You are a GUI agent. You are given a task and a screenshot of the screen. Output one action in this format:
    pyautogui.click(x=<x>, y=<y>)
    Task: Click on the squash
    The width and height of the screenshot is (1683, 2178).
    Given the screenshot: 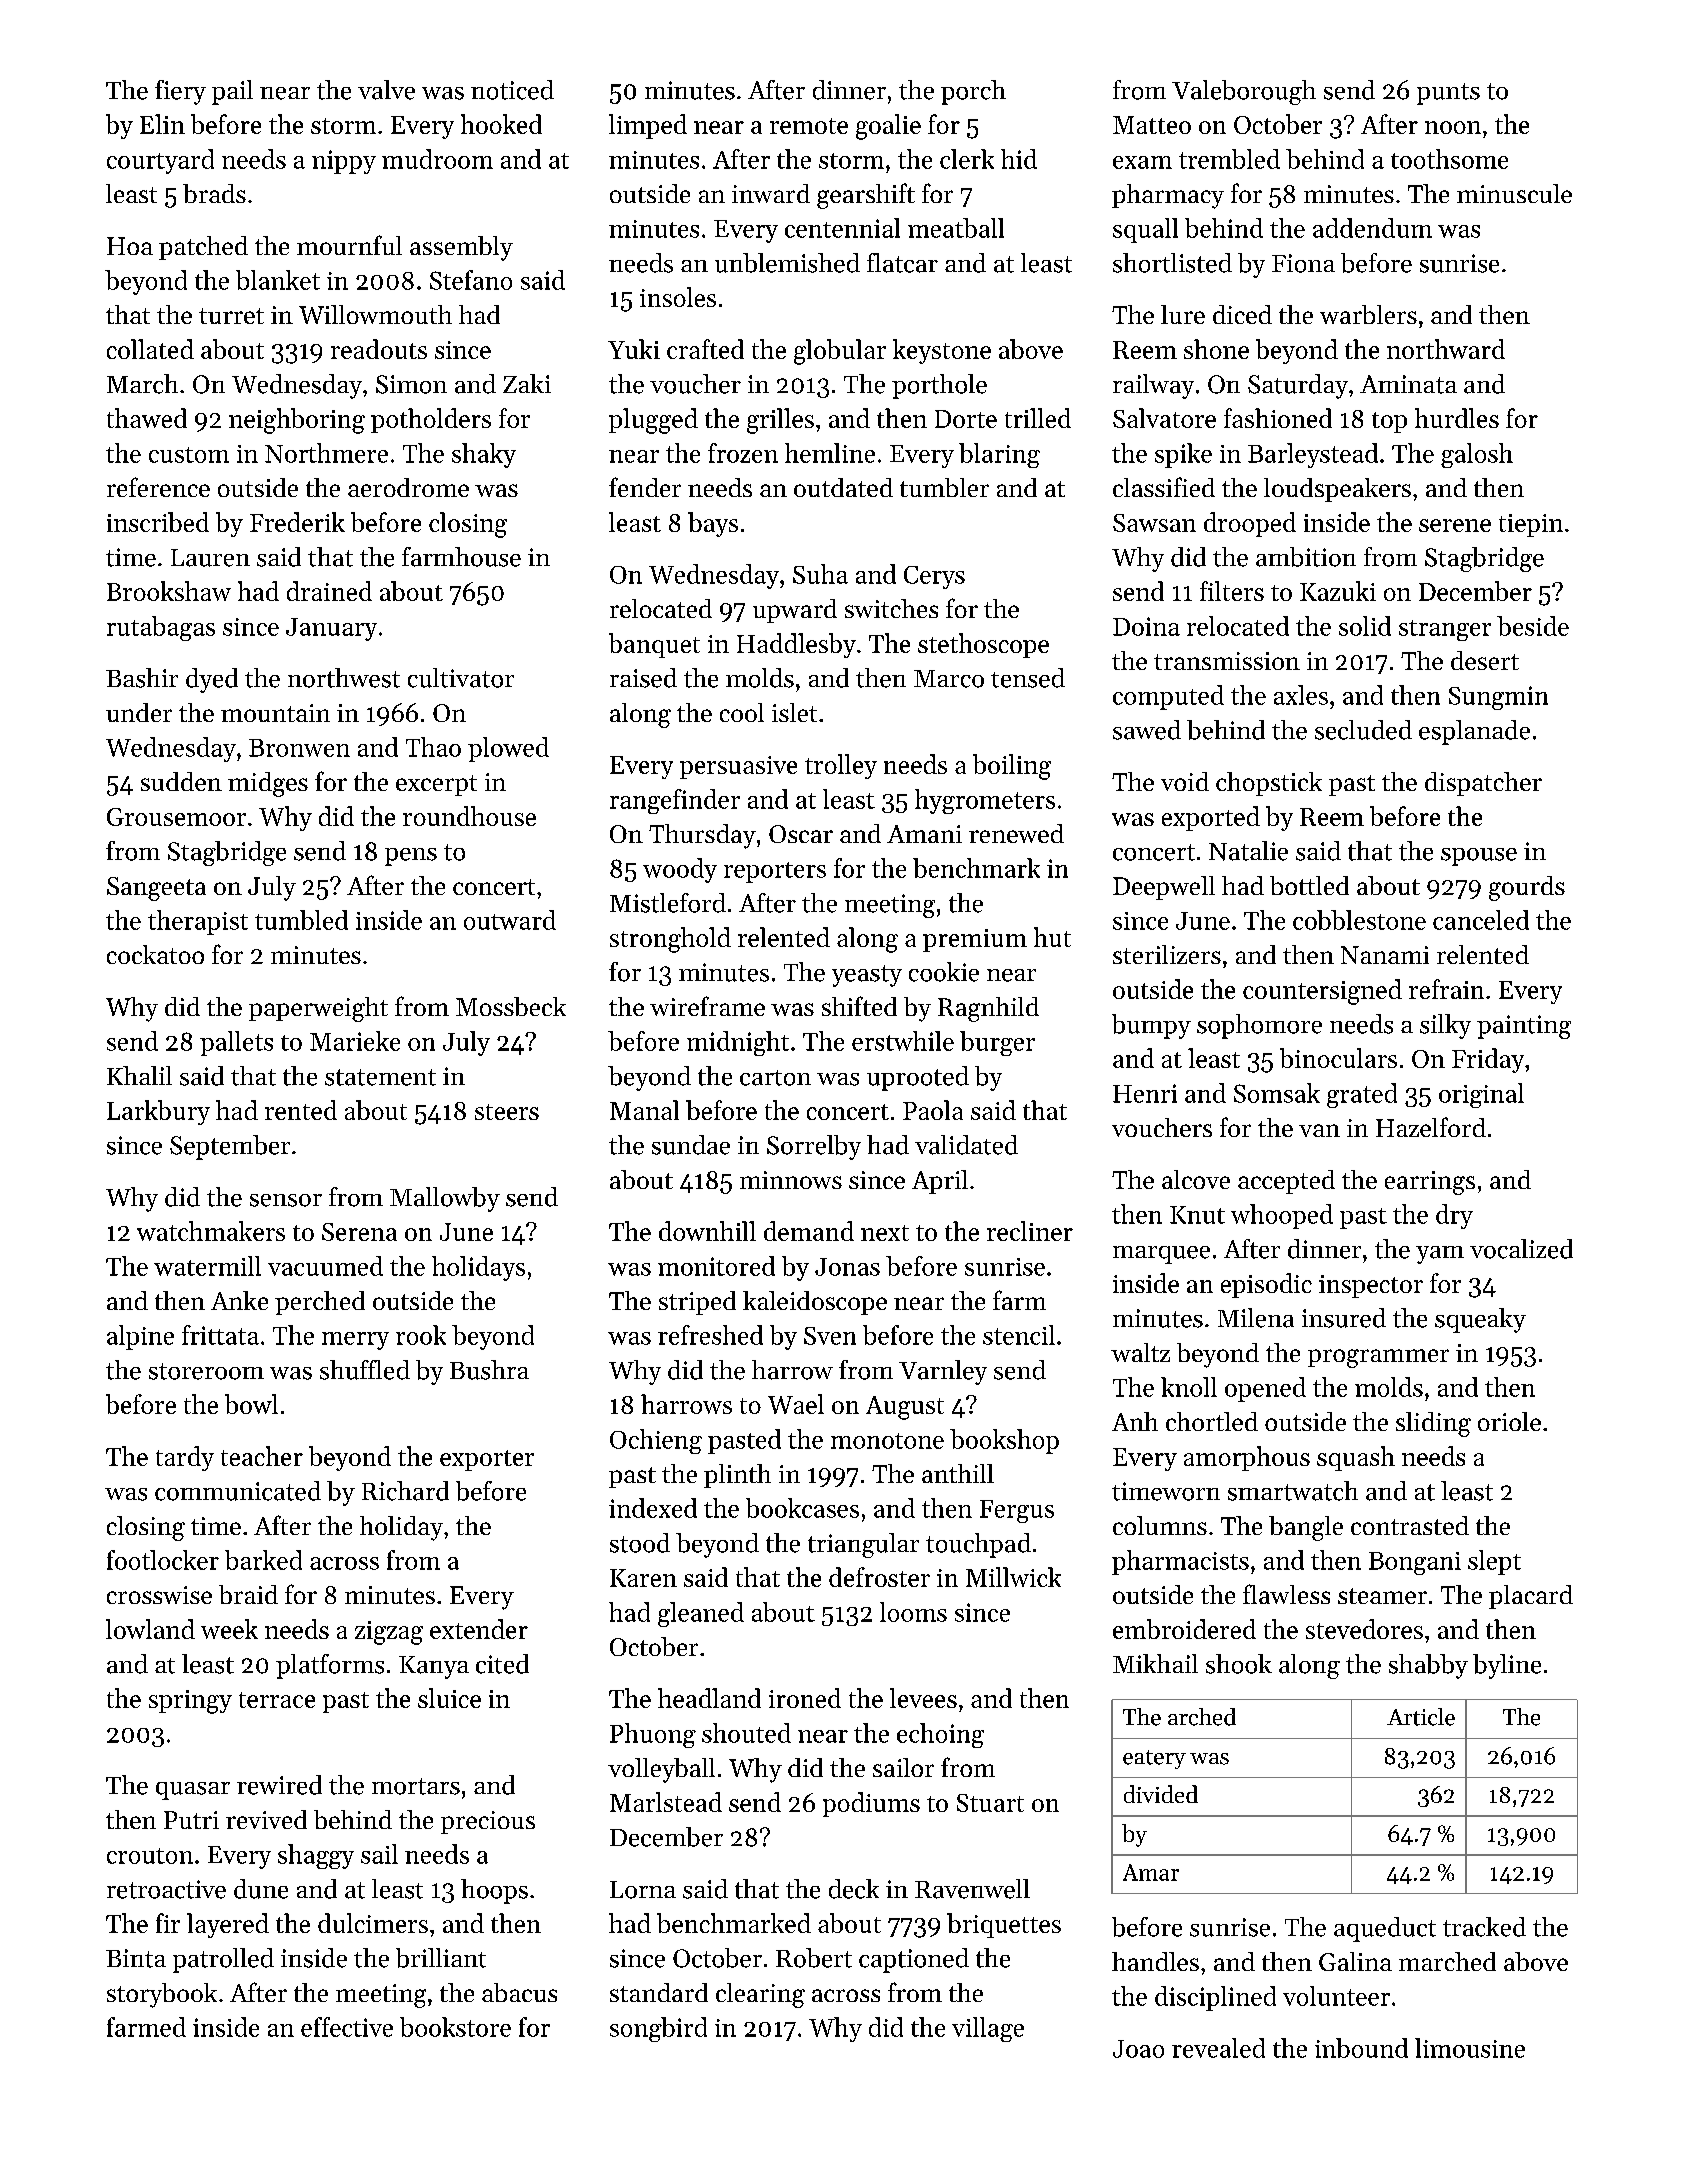 What is the action you would take?
    pyautogui.click(x=1356, y=1458)
